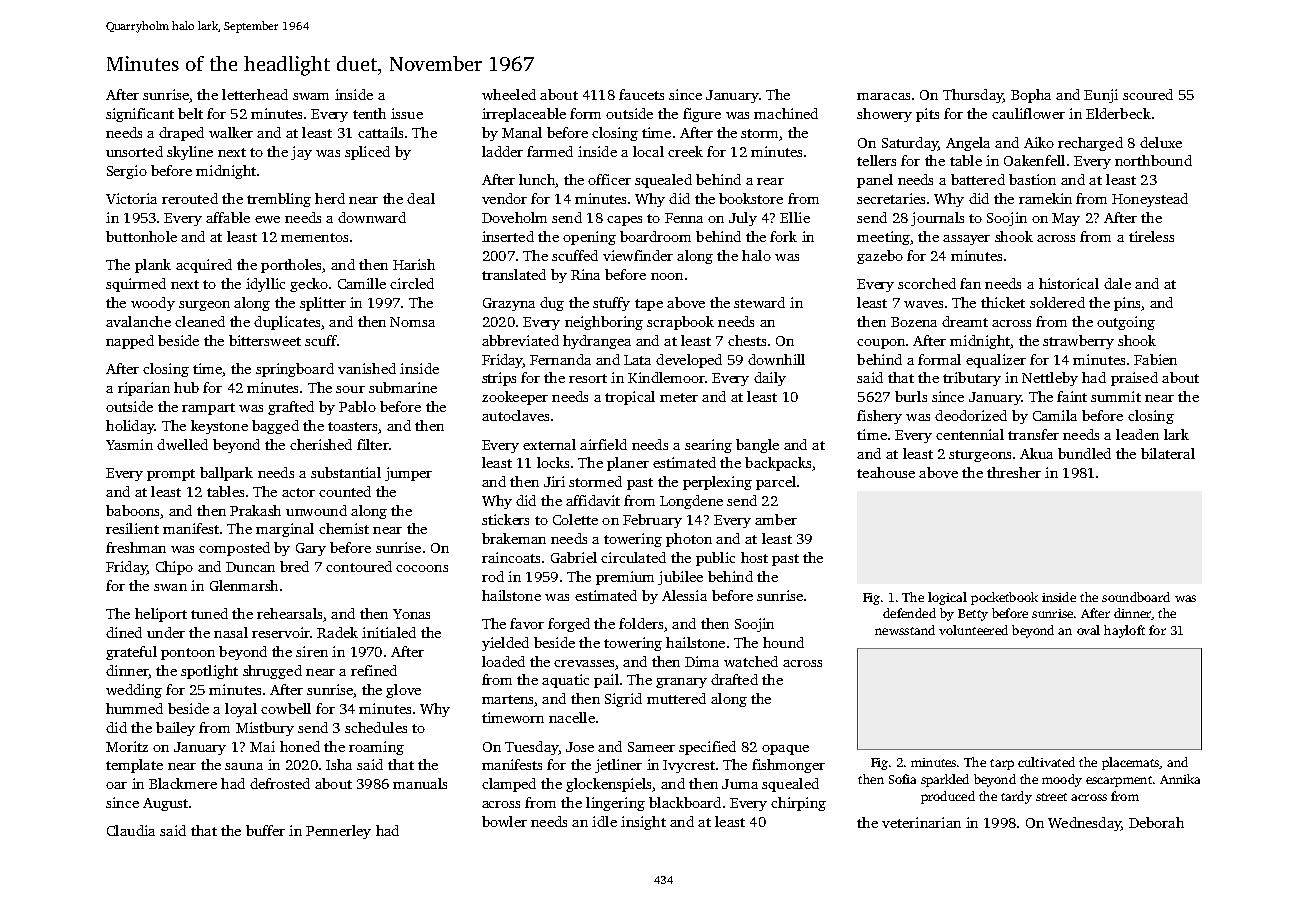 This page has width=1308, height=924. Describe the element at coordinates (131, 830) in the page. I see `Claudia` at that location.
